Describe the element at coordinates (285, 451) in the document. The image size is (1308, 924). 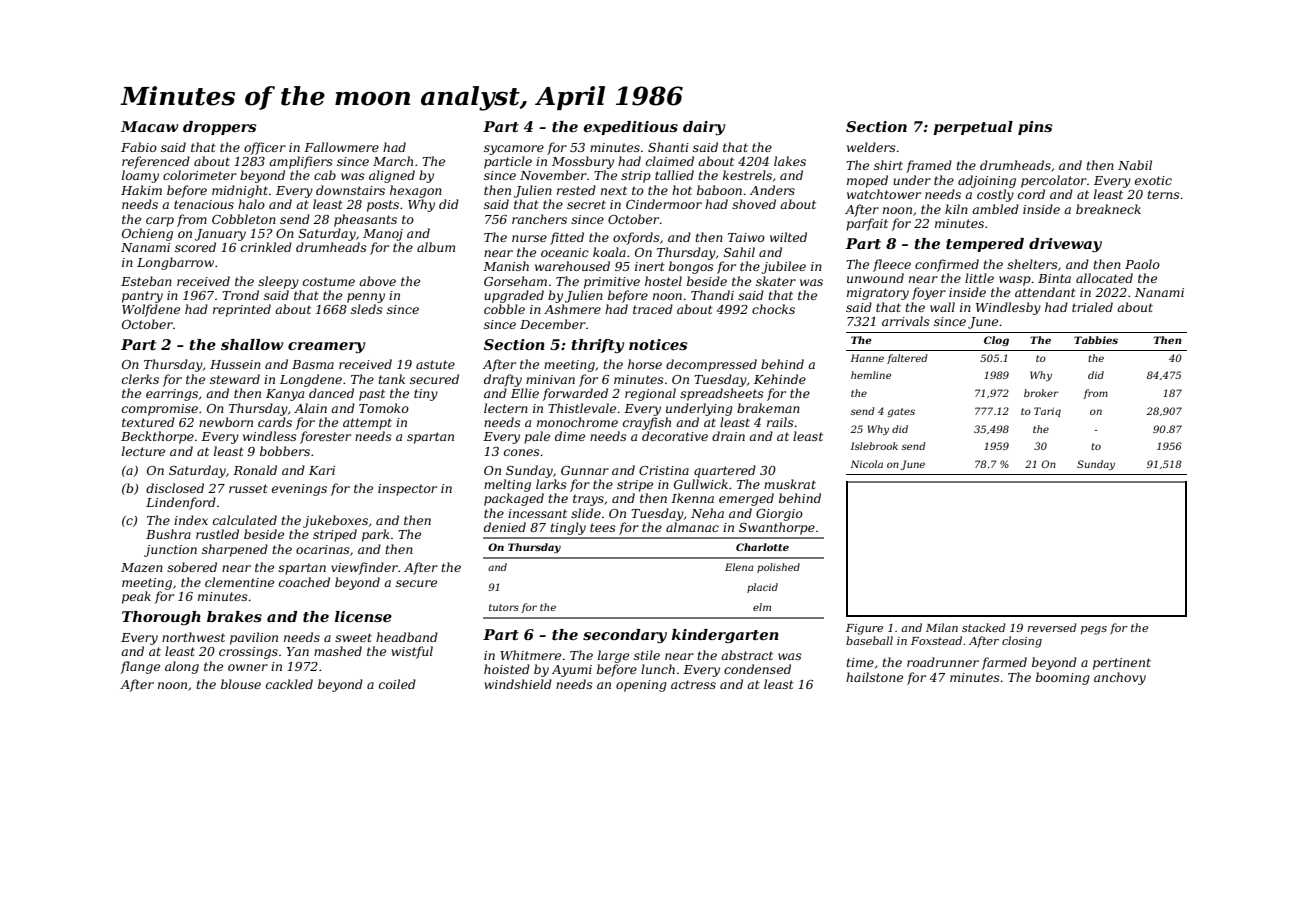
I see `bobbers` at that location.
